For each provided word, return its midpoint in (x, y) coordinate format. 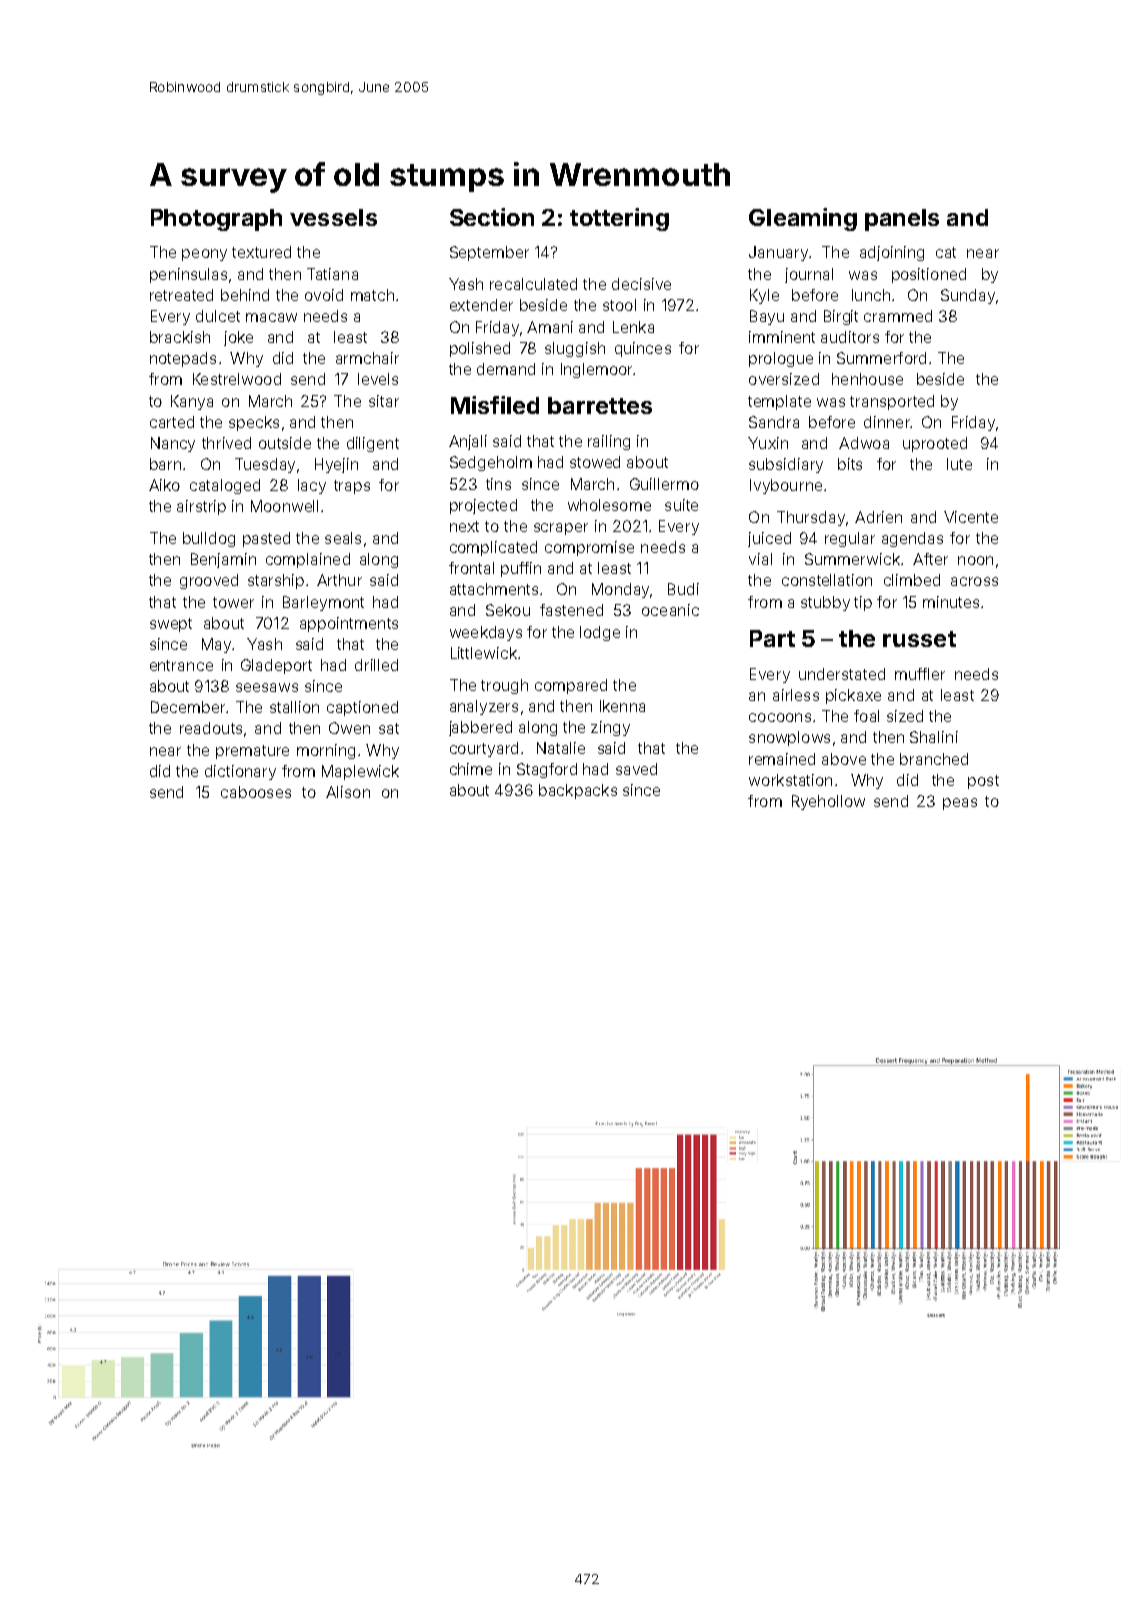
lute (959, 464)
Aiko (164, 485)
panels (902, 220)
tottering (619, 219)
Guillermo (664, 484)
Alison (348, 792)
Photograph (216, 220)
